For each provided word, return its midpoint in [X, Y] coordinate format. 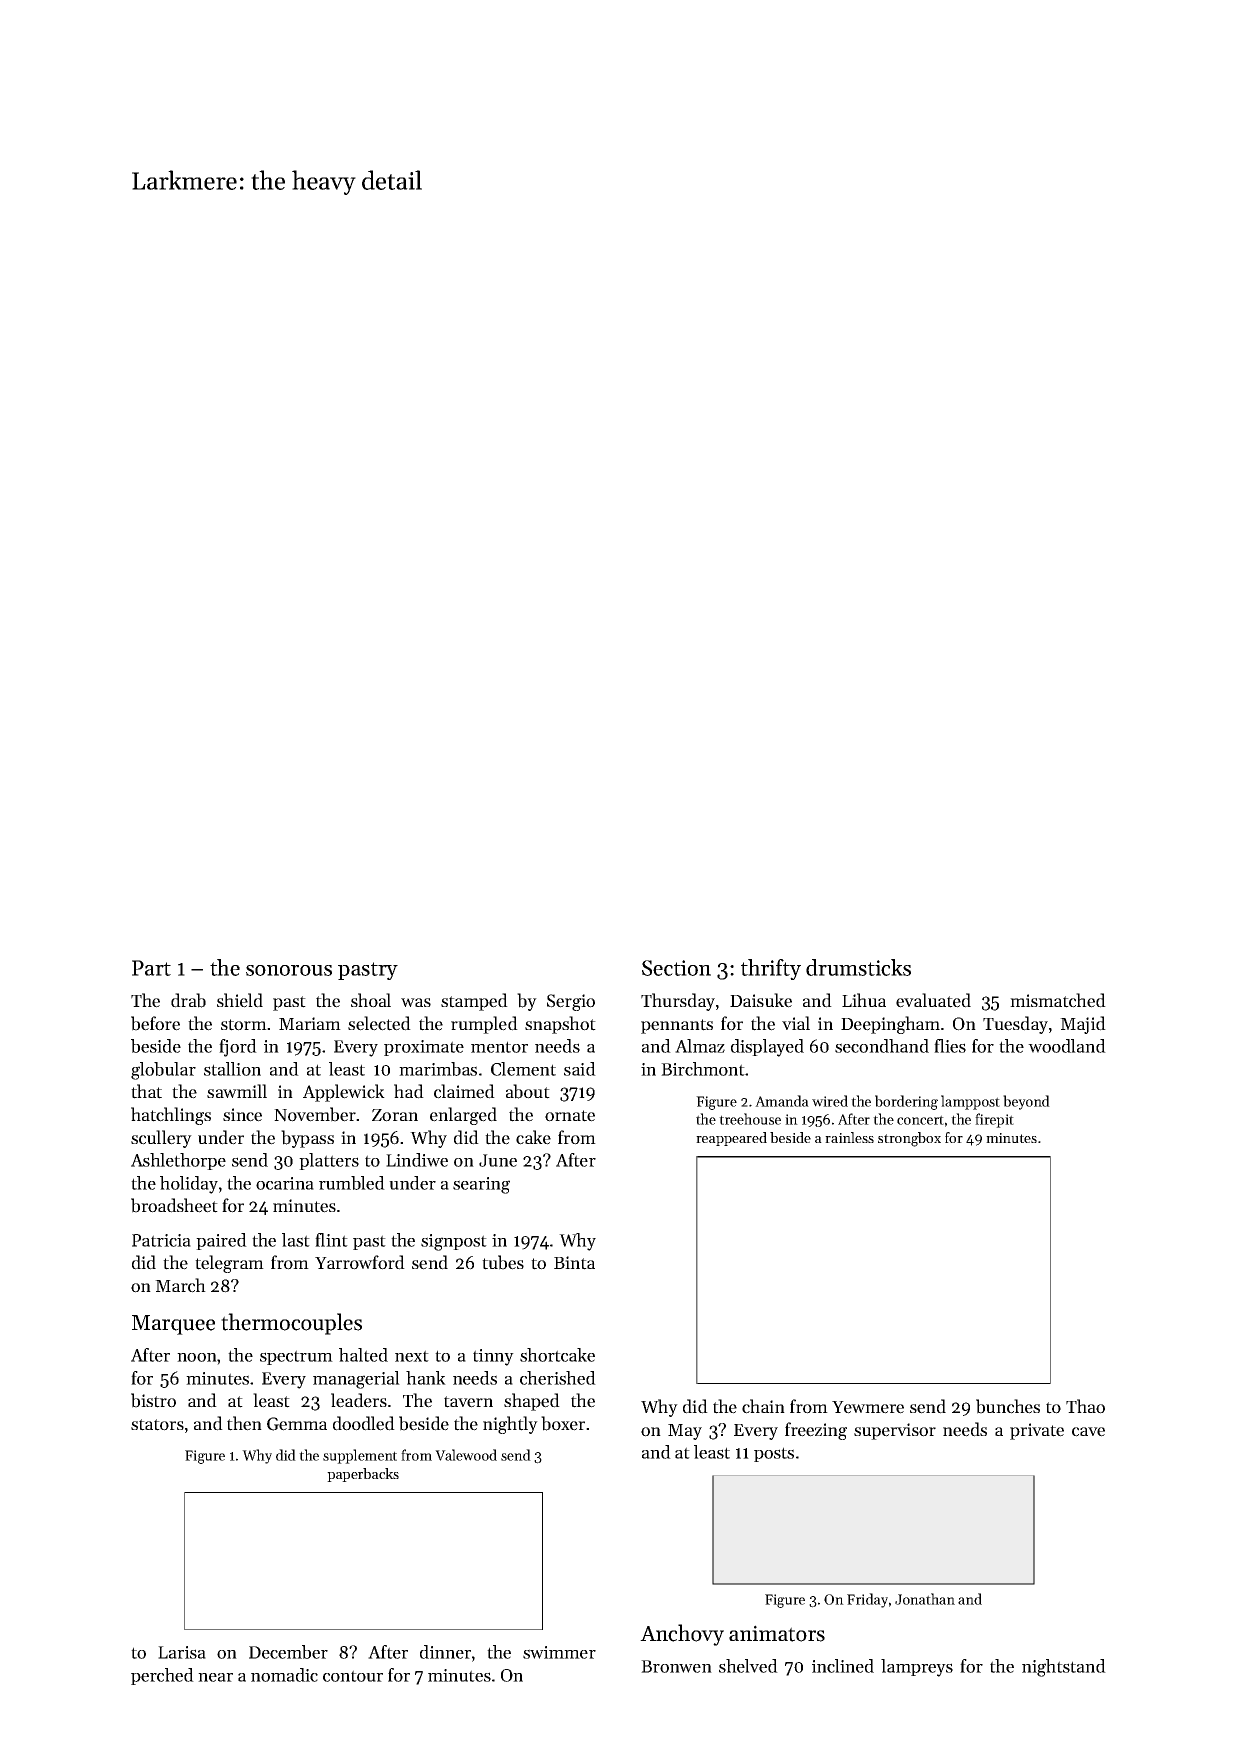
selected [379, 1023]
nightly [510, 1425]
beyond [1026, 1102]
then [244, 1423]
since [242, 1115]
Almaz [700, 1046]
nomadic [284, 1675]
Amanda [782, 1101]
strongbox [909, 1139]
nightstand [1064, 1668]
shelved [748, 1666]
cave [1088, 1432]
